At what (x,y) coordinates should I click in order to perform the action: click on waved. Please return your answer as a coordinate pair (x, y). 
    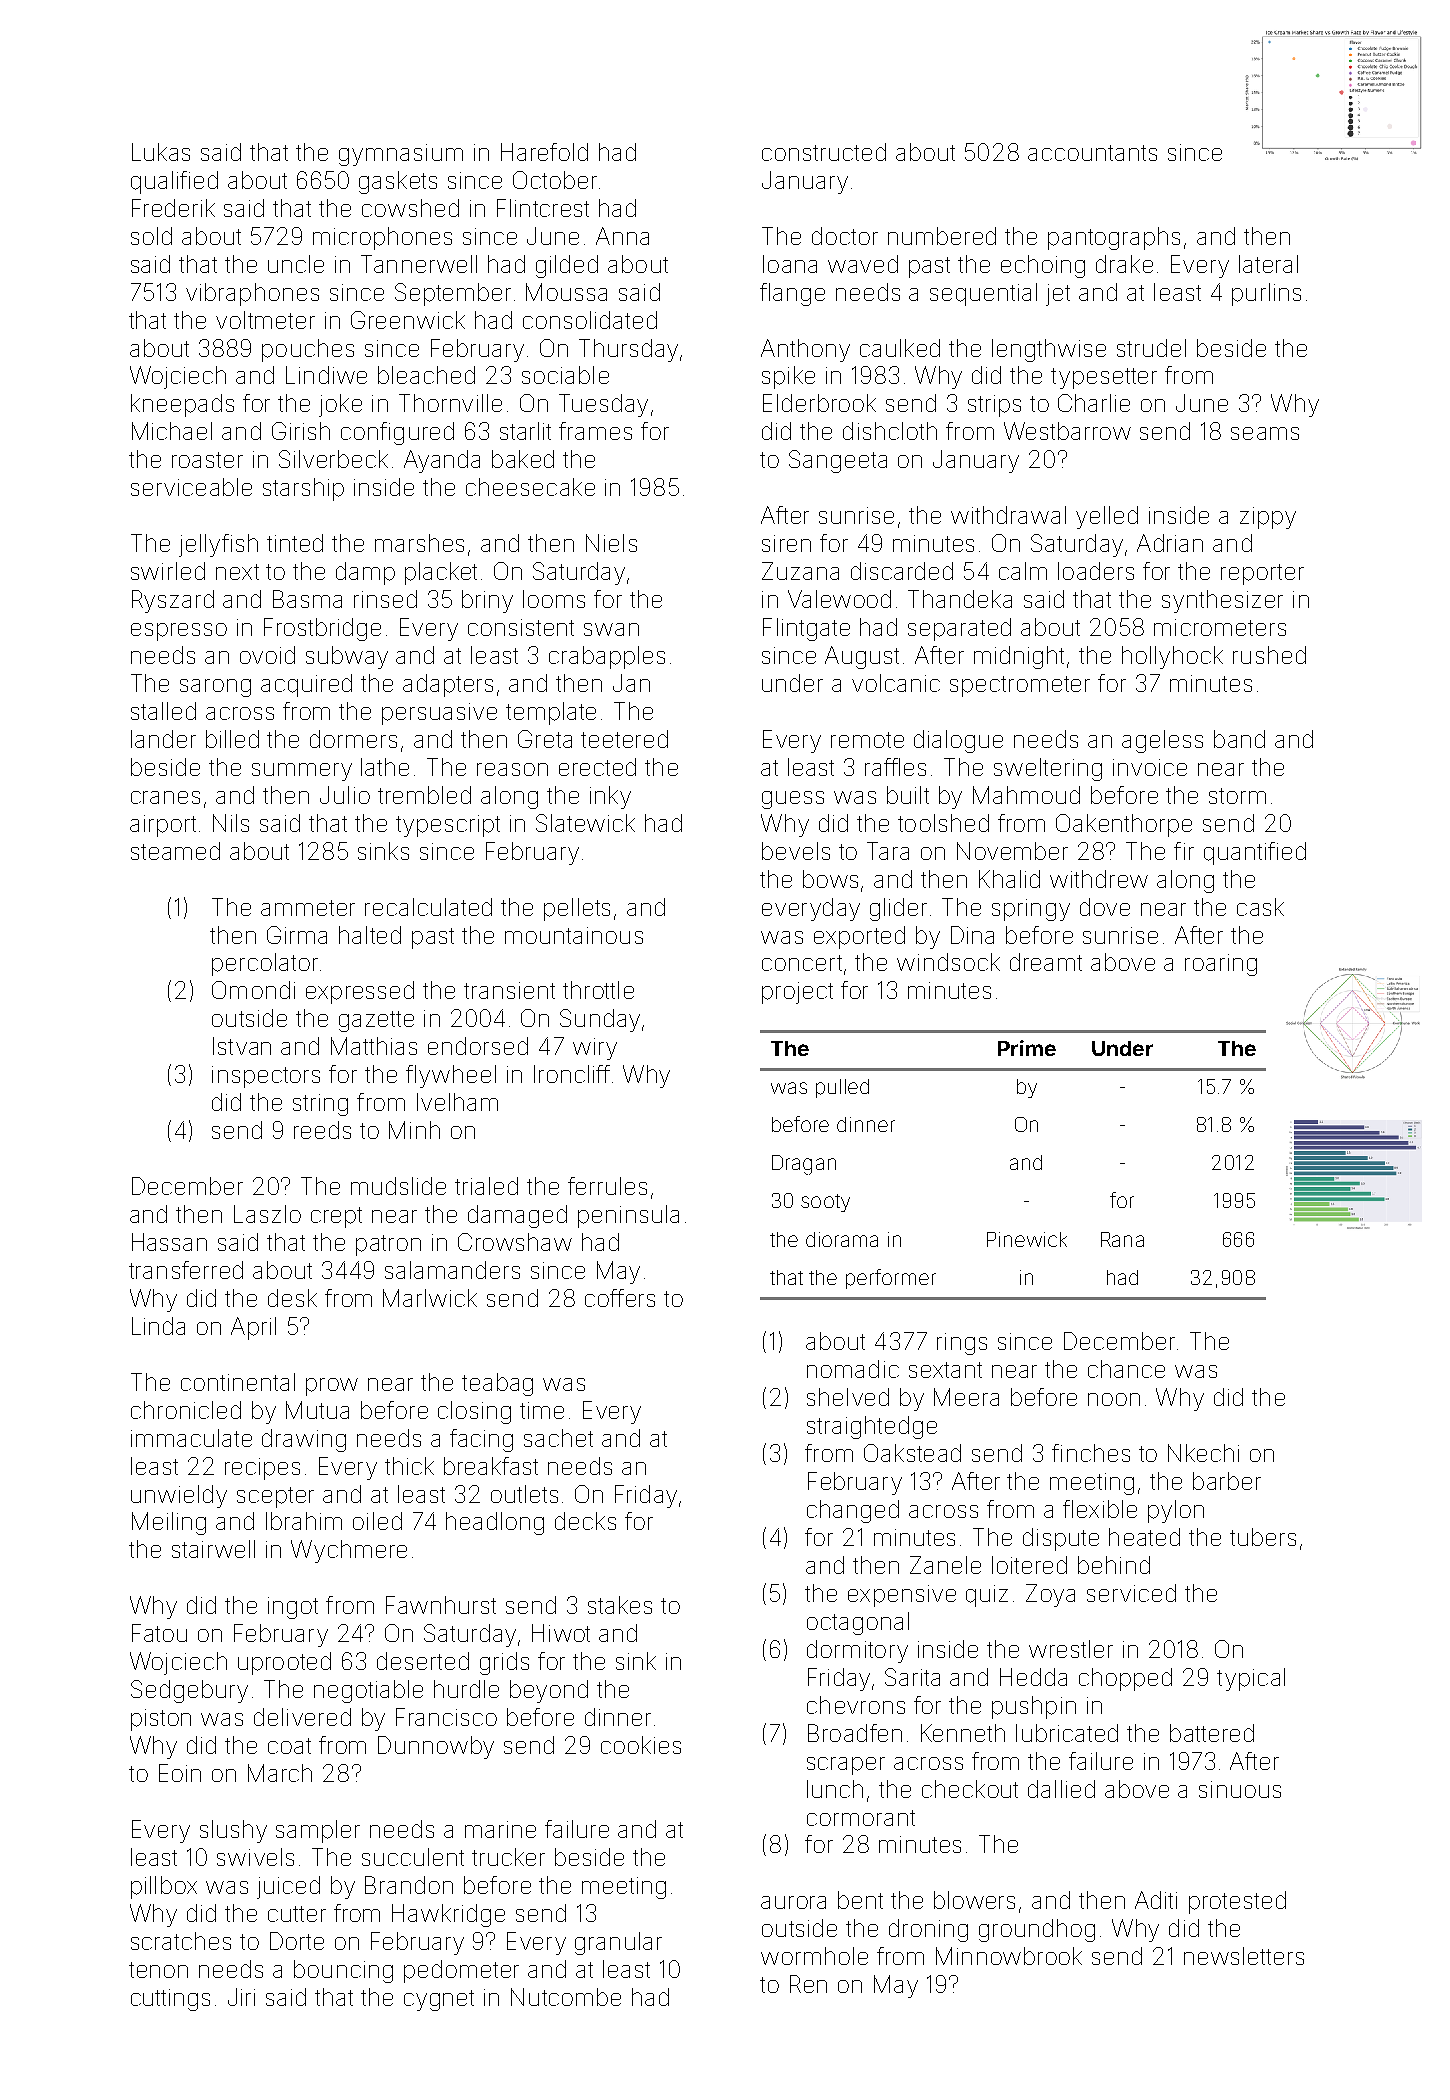
    Looking at the image, I should click on (863, 264).
